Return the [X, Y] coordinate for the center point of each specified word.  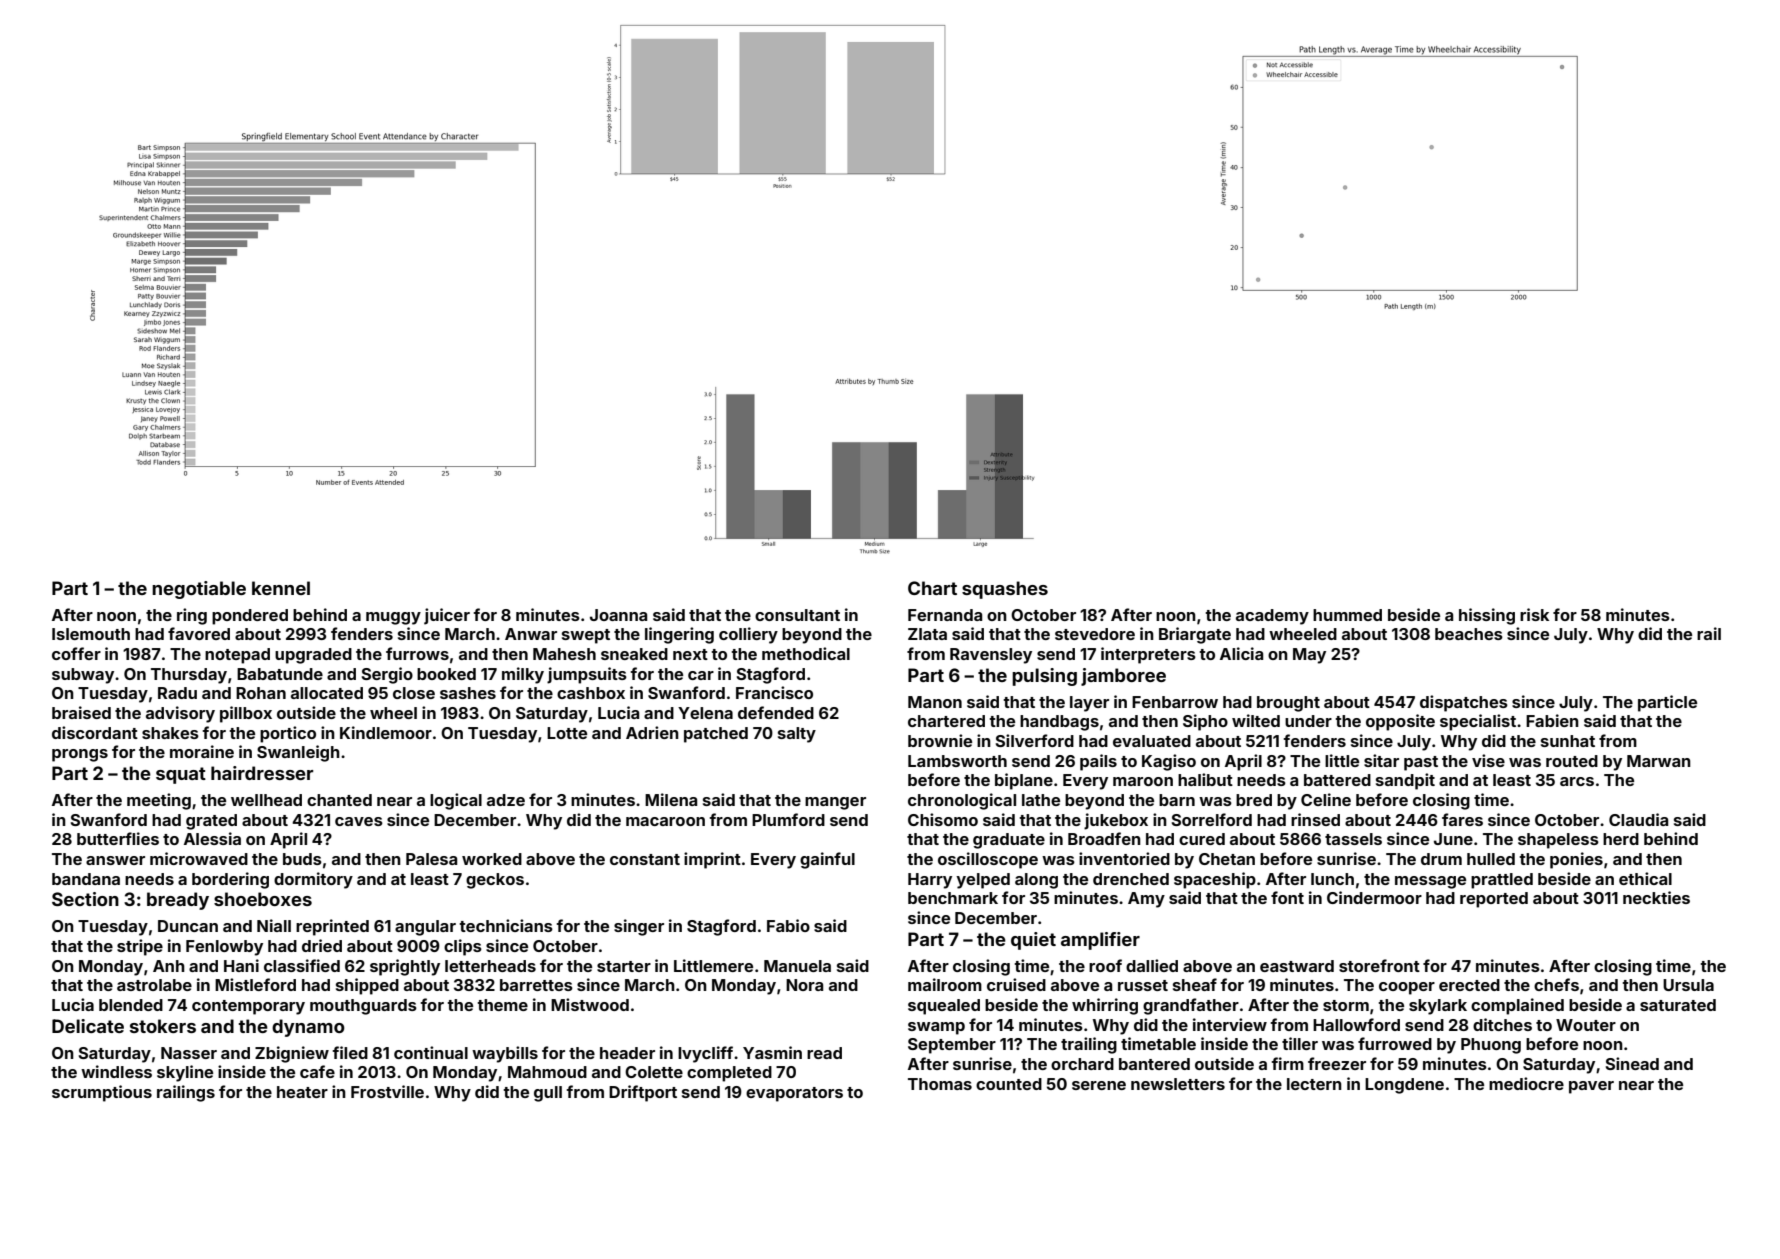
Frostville [387, 1091]
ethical [1645, 878]
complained [1517, 1006]
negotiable [199, 590]
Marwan [1659, 761]
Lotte [567, 733]
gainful [827, 860]
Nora [804, 985]
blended [131, 1005]
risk [1534, 614]
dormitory [313, 880]
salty [797, 735]
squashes [1005, 590]
